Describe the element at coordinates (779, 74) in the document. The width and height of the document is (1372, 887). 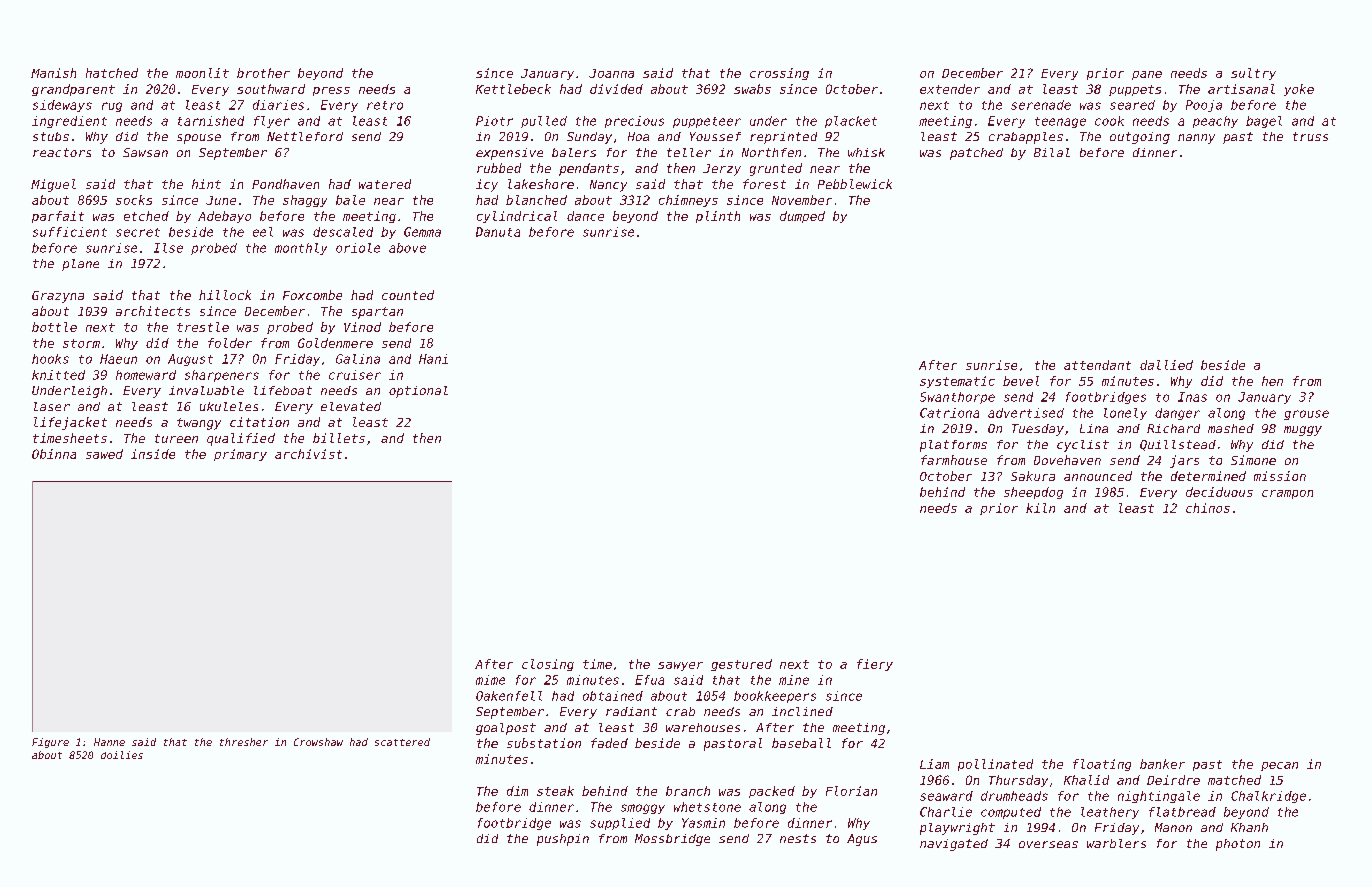
I see `crossing` at that location.
